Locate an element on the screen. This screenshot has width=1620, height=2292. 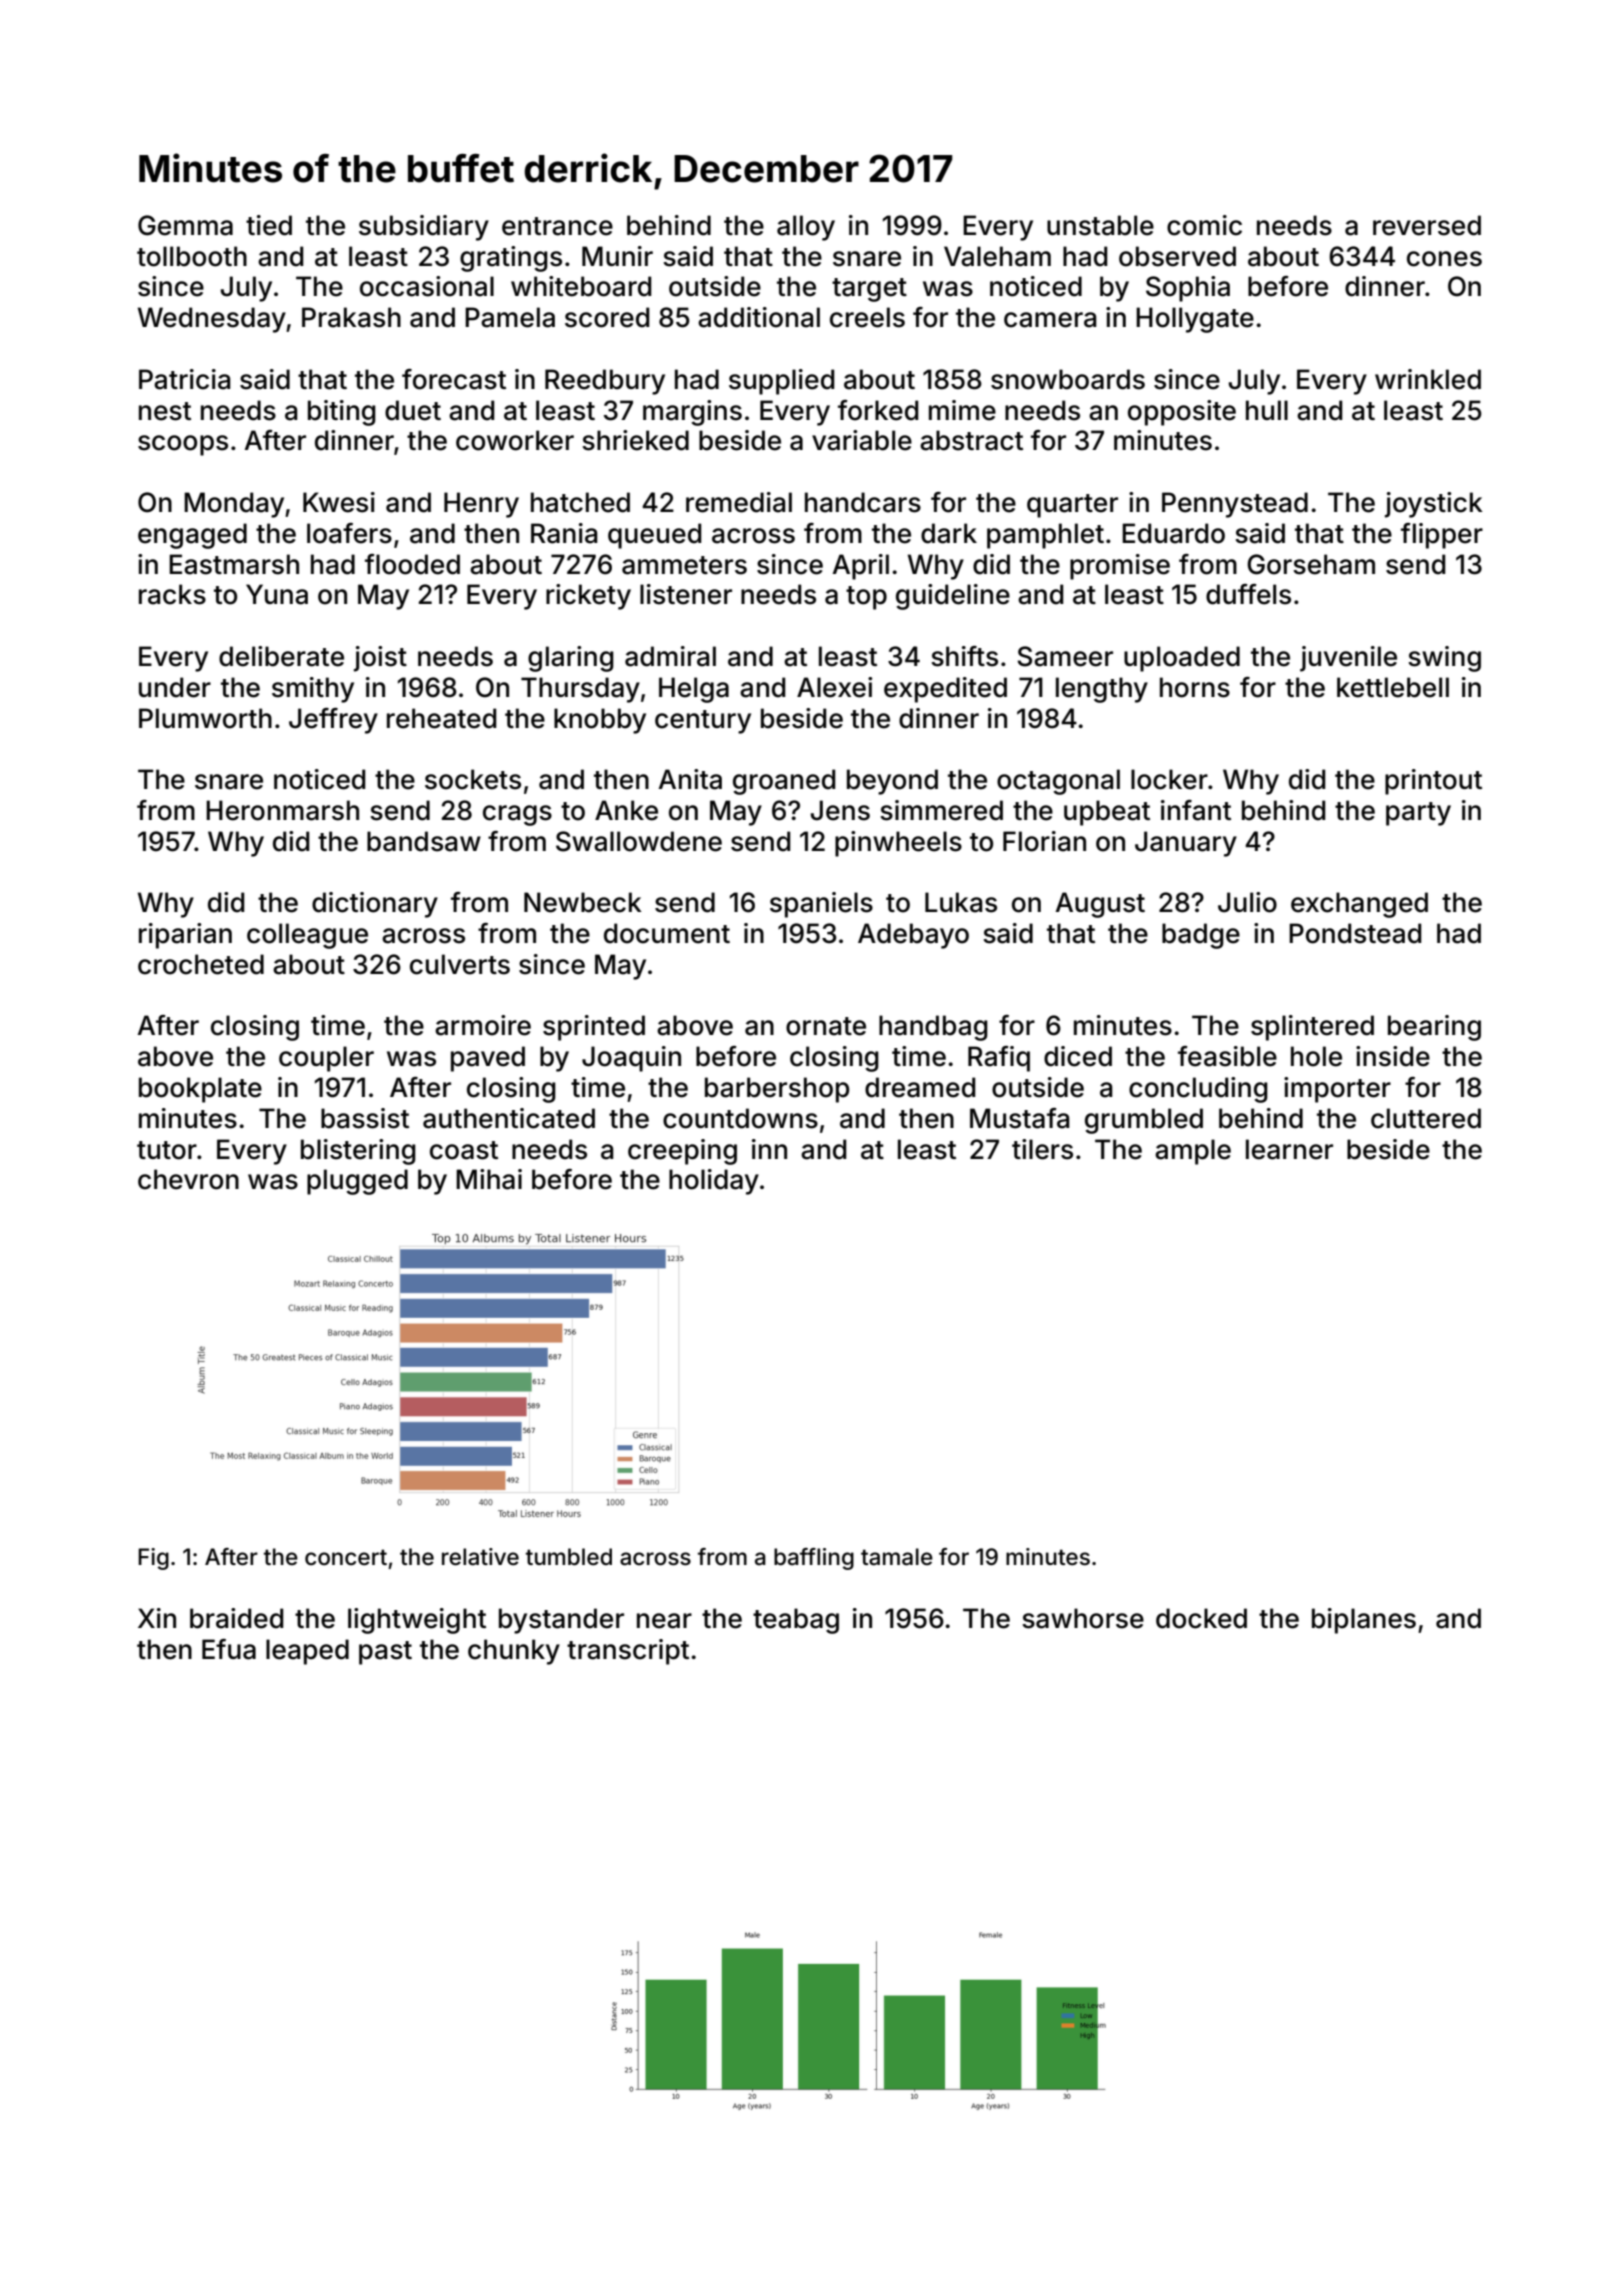
party is located at coordinates (1418, 814).
